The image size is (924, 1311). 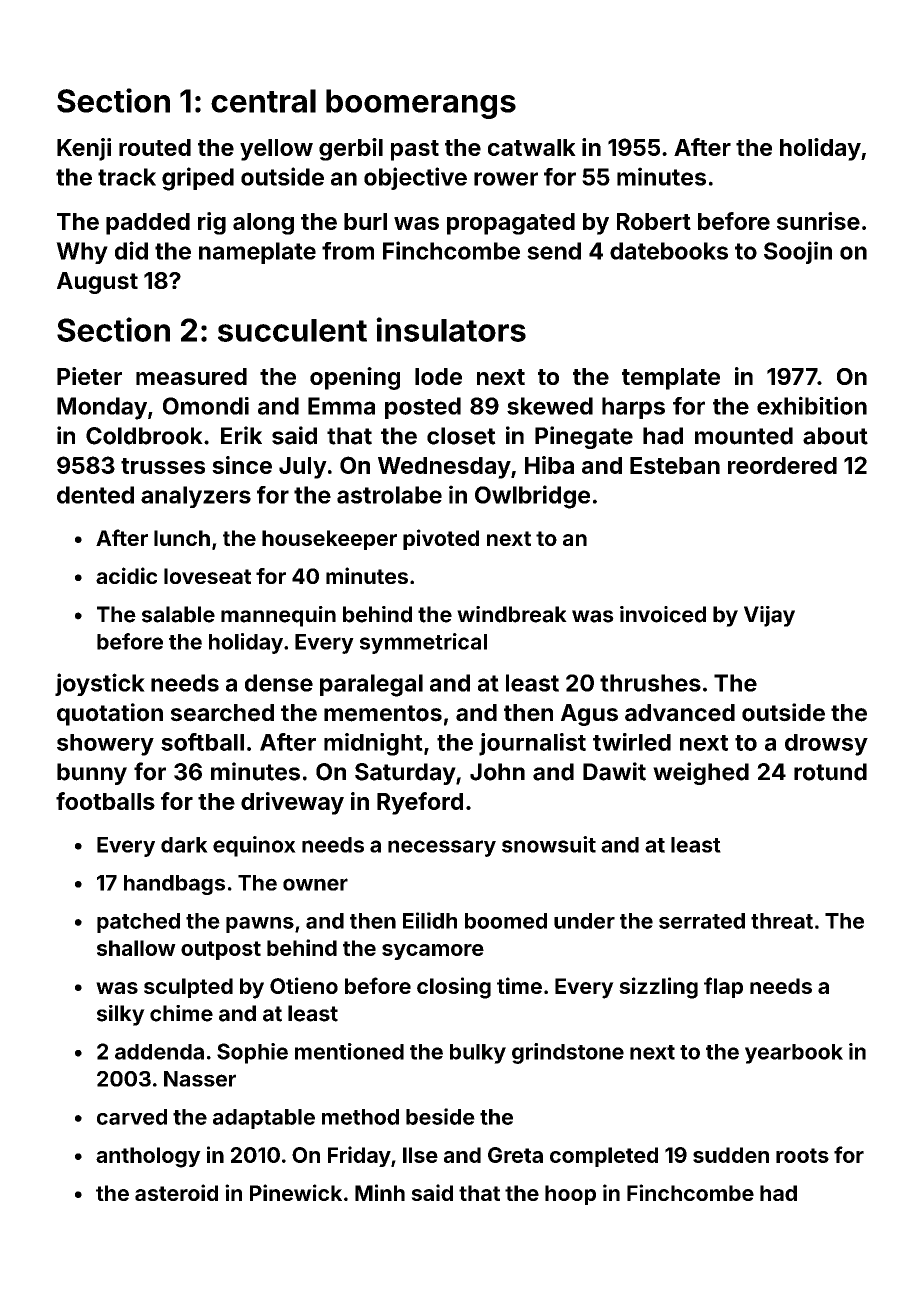 What do you see at coordinates (702, 921) in the image?
I see `serrated` at bounding box center [702, 921].
